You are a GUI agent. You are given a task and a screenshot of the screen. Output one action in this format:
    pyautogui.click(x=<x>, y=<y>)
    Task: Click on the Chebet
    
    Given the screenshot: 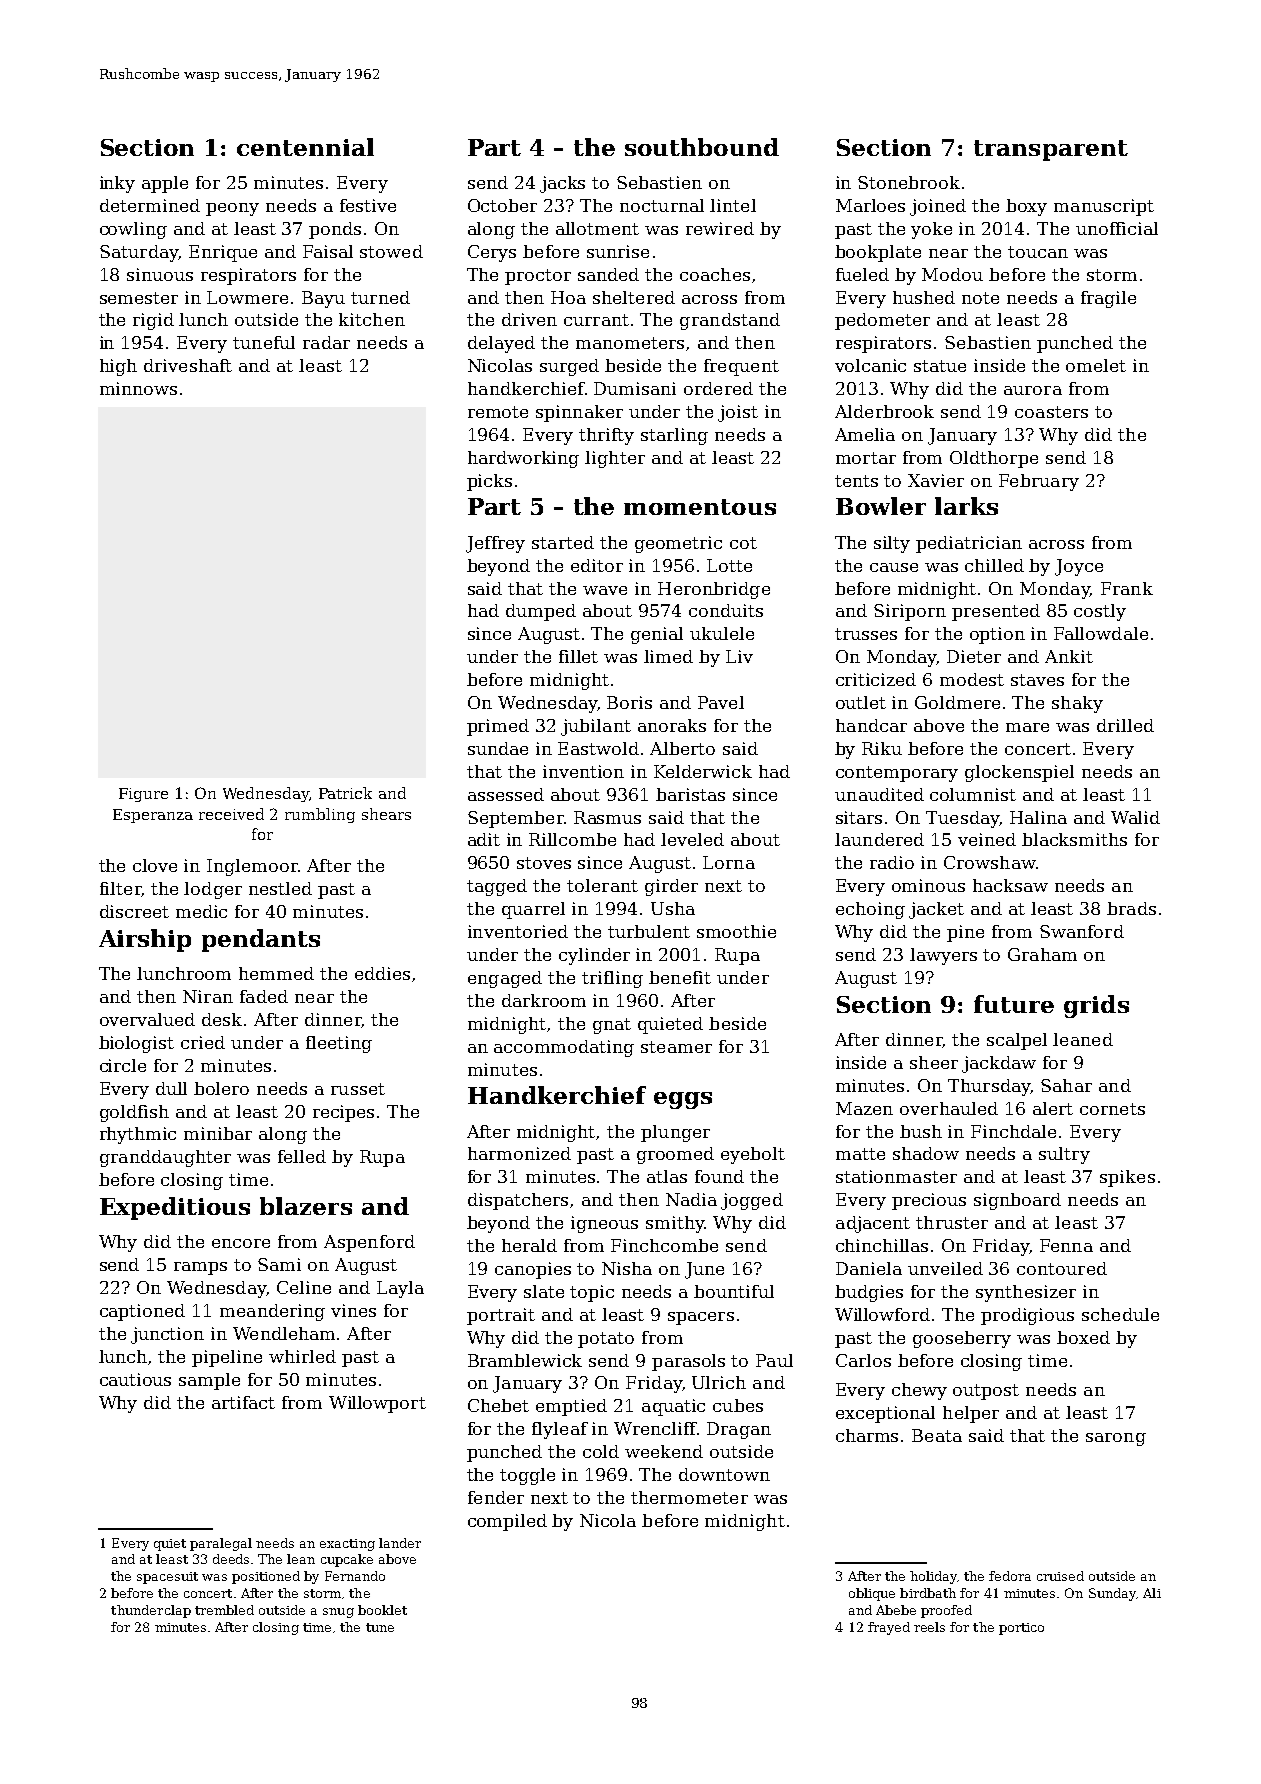 What is the action you would take?
    pyautogui.click(x=498, y=1405)
